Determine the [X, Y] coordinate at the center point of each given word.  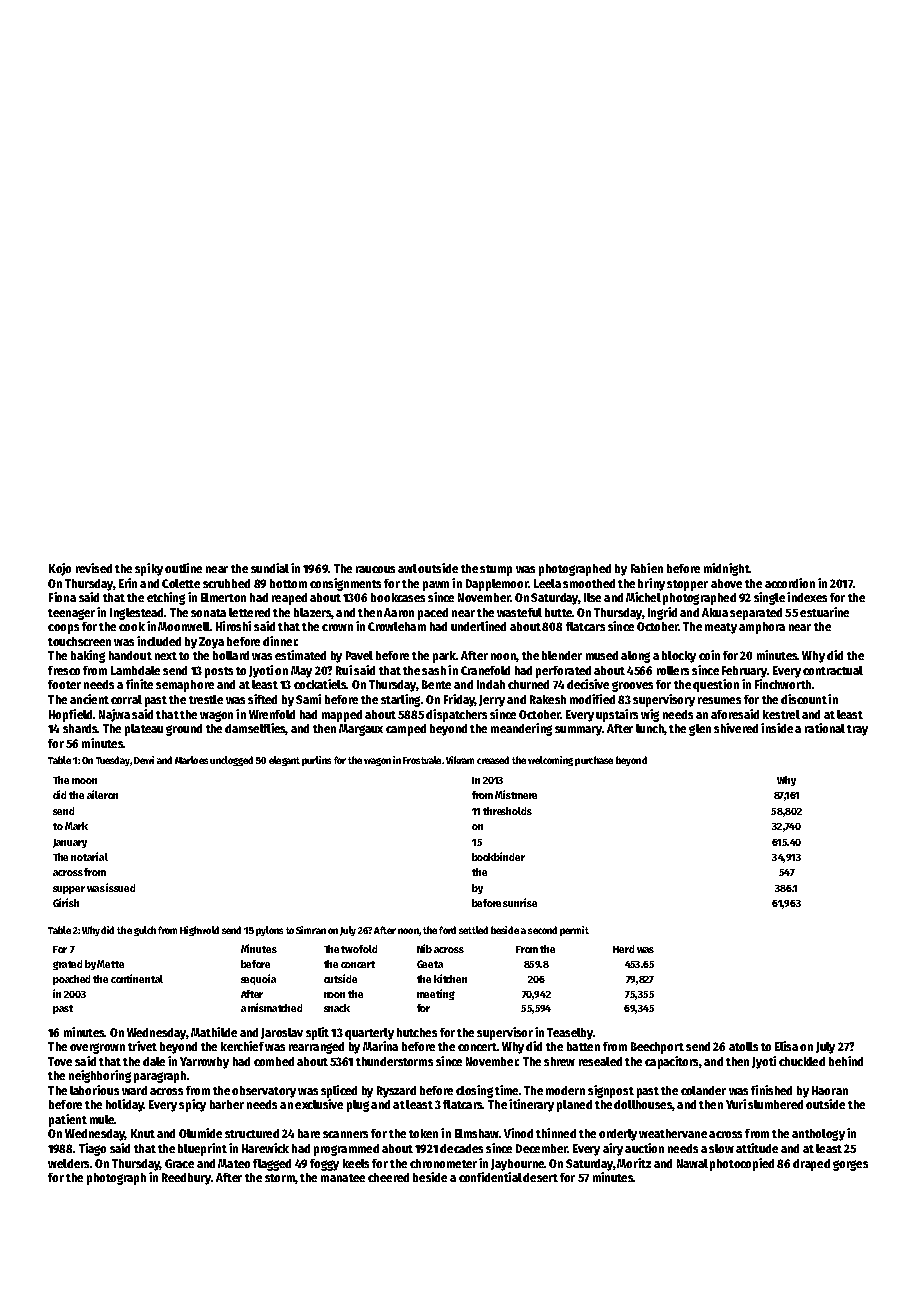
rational [825, 728]
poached [71, 980]
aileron [102, 794]
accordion [790, 583]
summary [578, 731]
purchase [594, 761]
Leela [547, 583]
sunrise [520, 902]
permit [574, 931]
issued [120, 887]
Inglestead [136, 614]
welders [68, 1163]
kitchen [450, 978]
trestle [206, 699]
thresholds [507, 811]
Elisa [786, 1046]
